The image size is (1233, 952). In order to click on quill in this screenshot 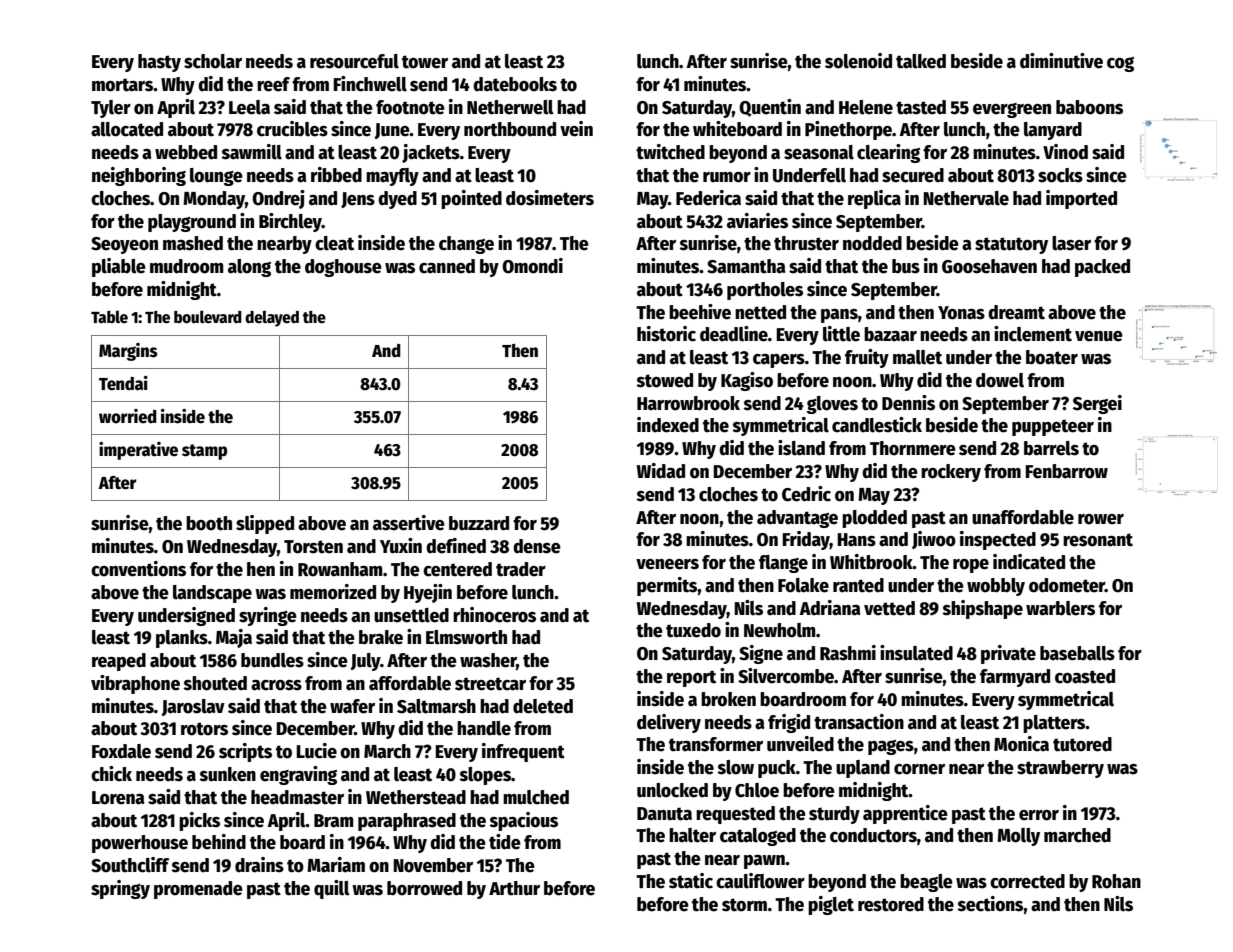, I will do `click(332, 889)`.
